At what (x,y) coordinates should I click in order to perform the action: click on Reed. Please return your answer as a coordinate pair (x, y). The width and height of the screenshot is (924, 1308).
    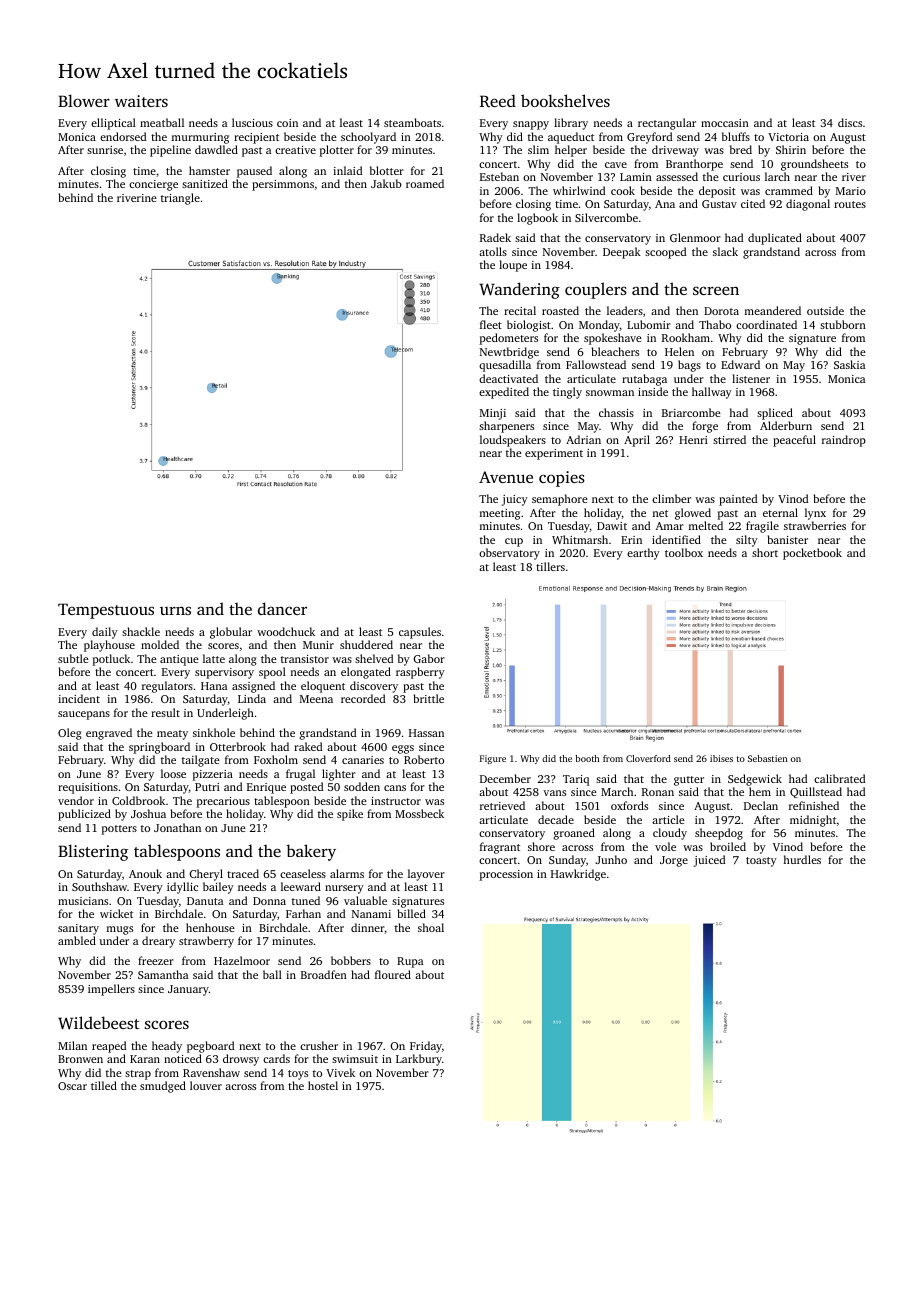
    Looking at the image, I should click on (498, 100).
